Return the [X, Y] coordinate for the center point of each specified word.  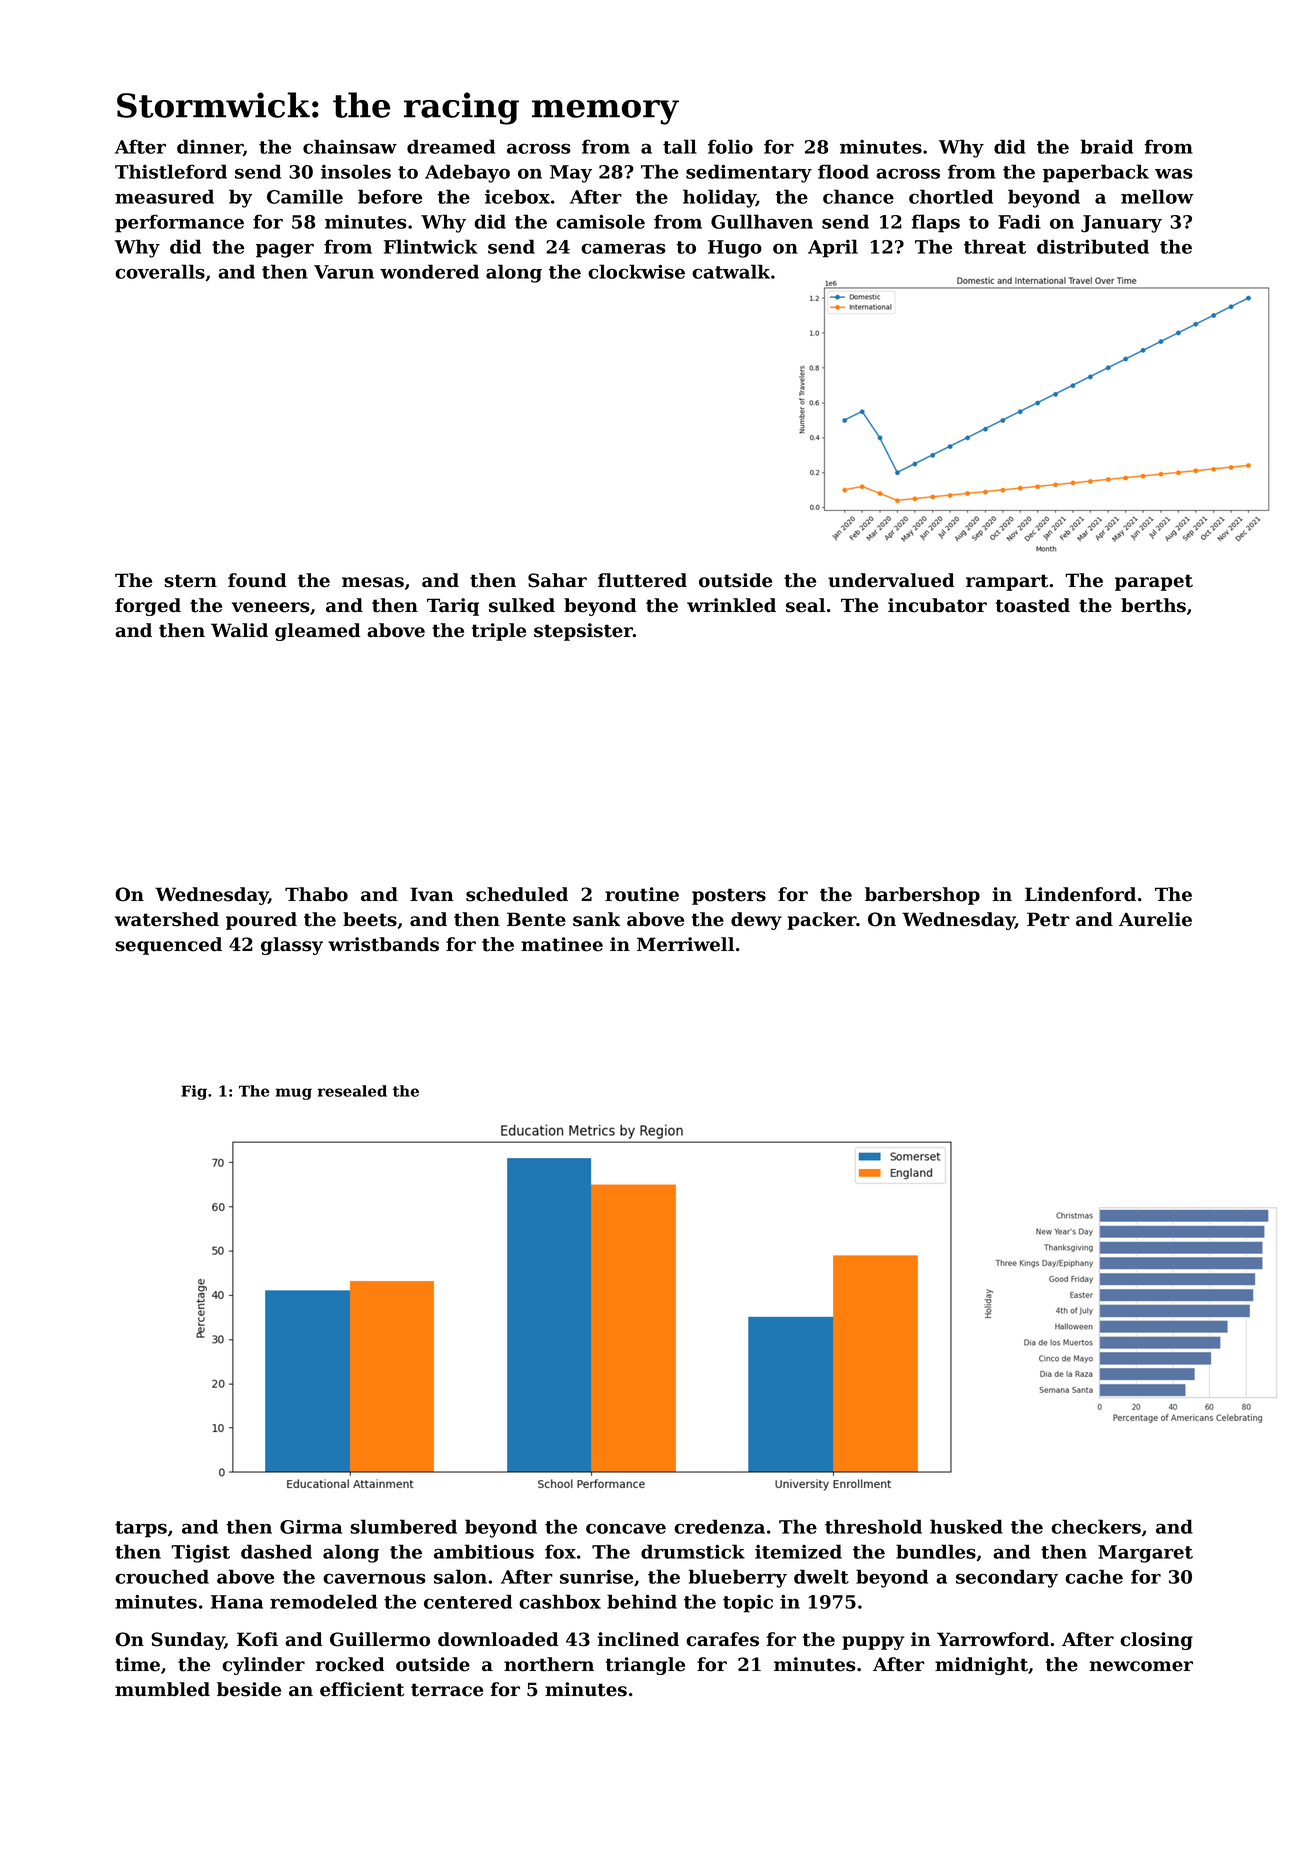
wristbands [383, 944]
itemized [798, 1551]
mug [294, 1094]
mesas [373, 582]
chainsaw [350, 146]
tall [680, 146]
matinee [562, 944]
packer [822, 921]
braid [1107, 146]
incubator [937, 605]
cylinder [263, 1666]
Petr [1048, 919]
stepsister [583, 632]
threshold [873, 1526]
